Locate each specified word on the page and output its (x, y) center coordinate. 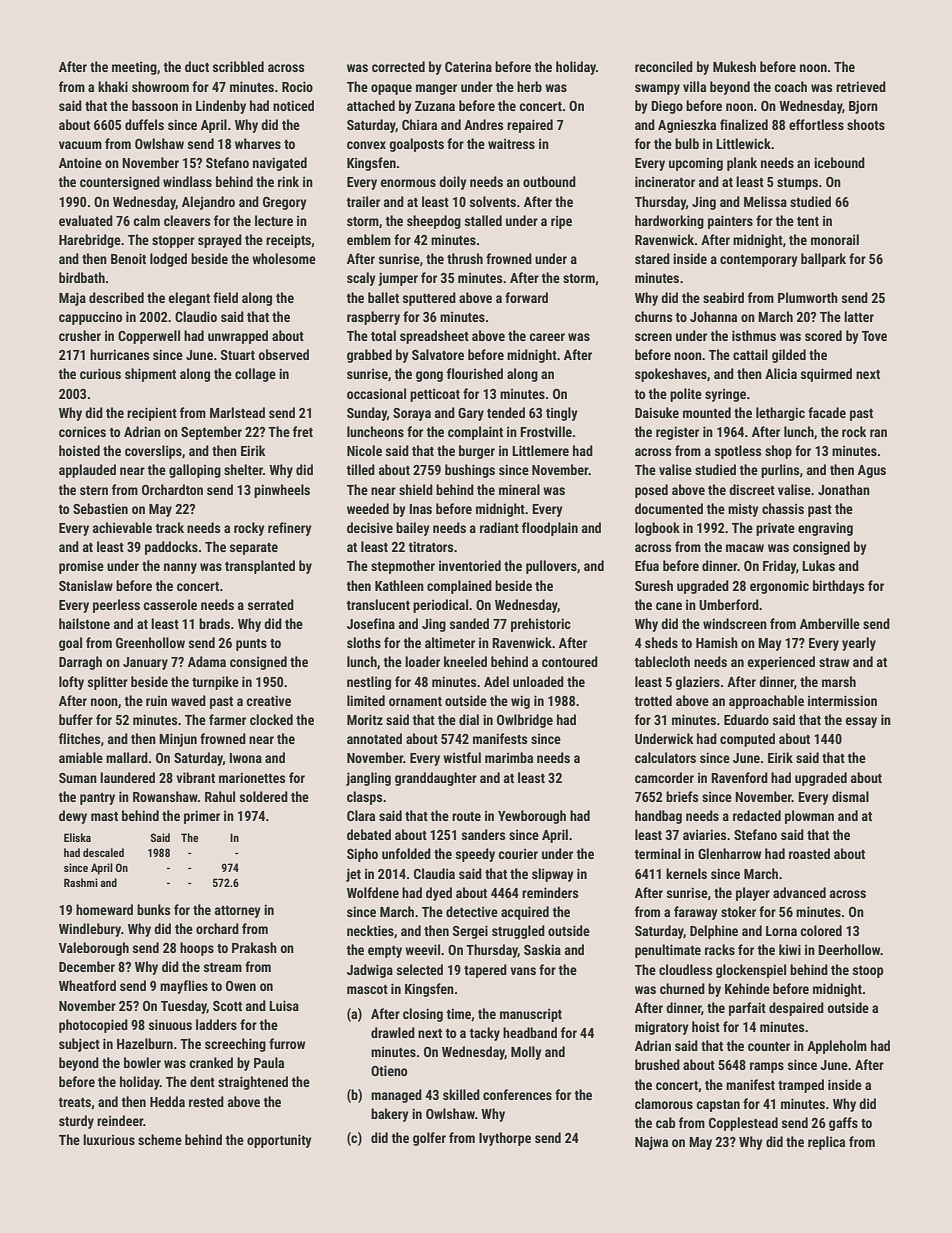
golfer (429, 1139)
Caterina (468, 66)
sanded (469, 623)
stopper (173, 242)
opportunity (279, 1141)
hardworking (669, 222)
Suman (78, 778)
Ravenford (739, 777)
